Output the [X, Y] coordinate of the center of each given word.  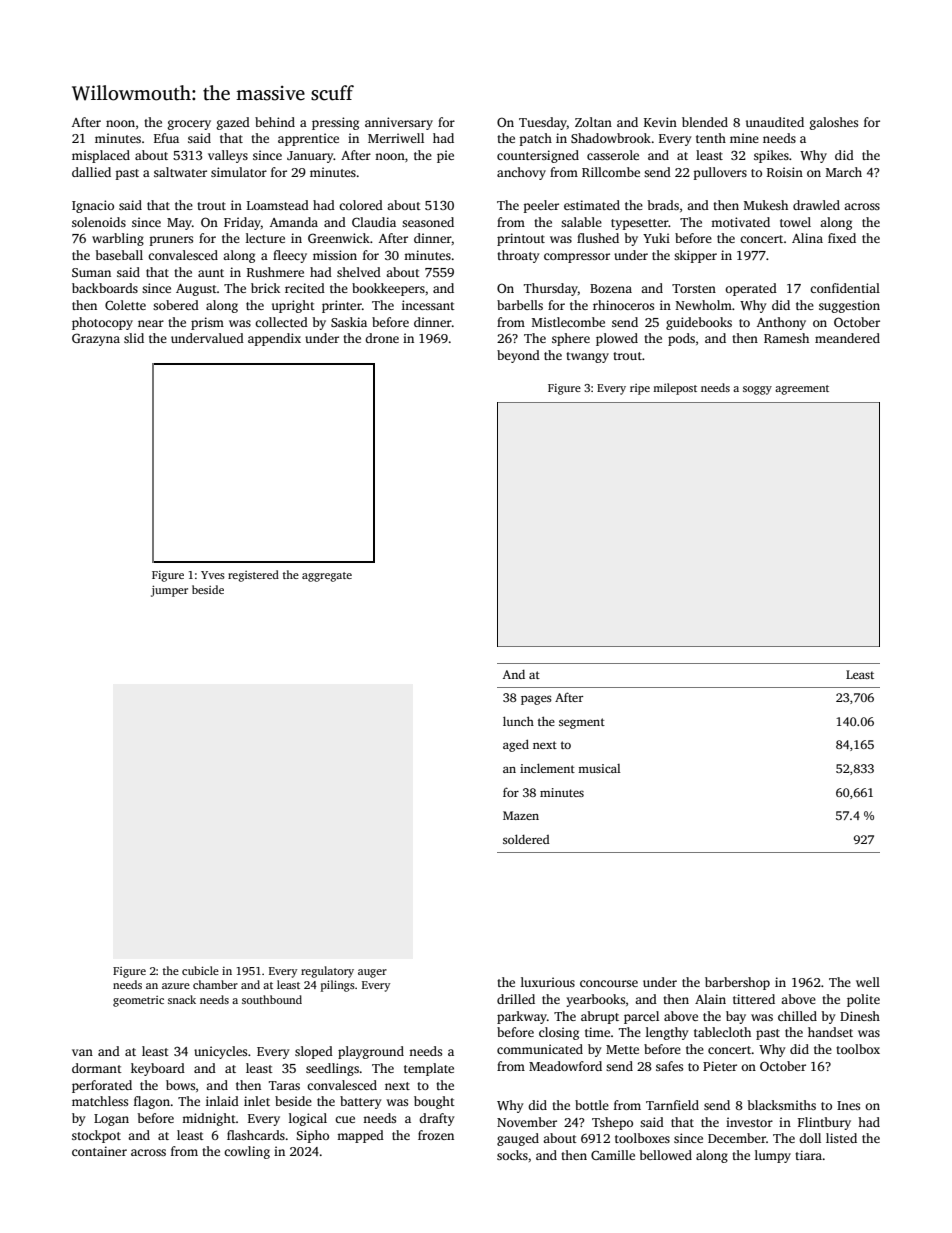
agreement [802, 390]
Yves [213, 575]
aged [516, 745]
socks [512, 1155]
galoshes [834, 123]
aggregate [327, 577]
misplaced [101, 156]
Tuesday [543, 123]
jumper [169, 591]
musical [599, 768]
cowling [247, 1152]
